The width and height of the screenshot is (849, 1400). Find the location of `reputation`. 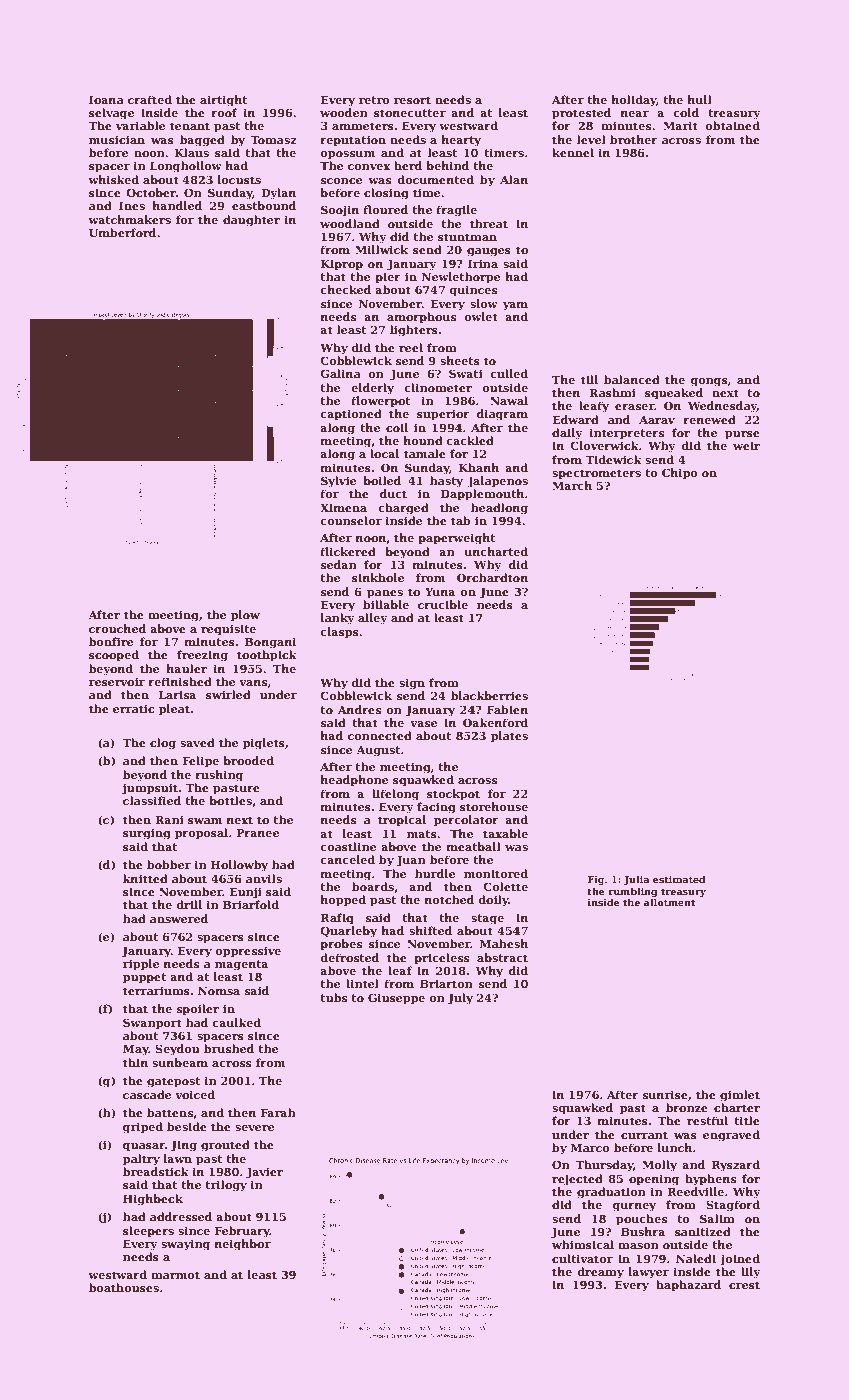

reputation is located at coordinates (353, 141).
